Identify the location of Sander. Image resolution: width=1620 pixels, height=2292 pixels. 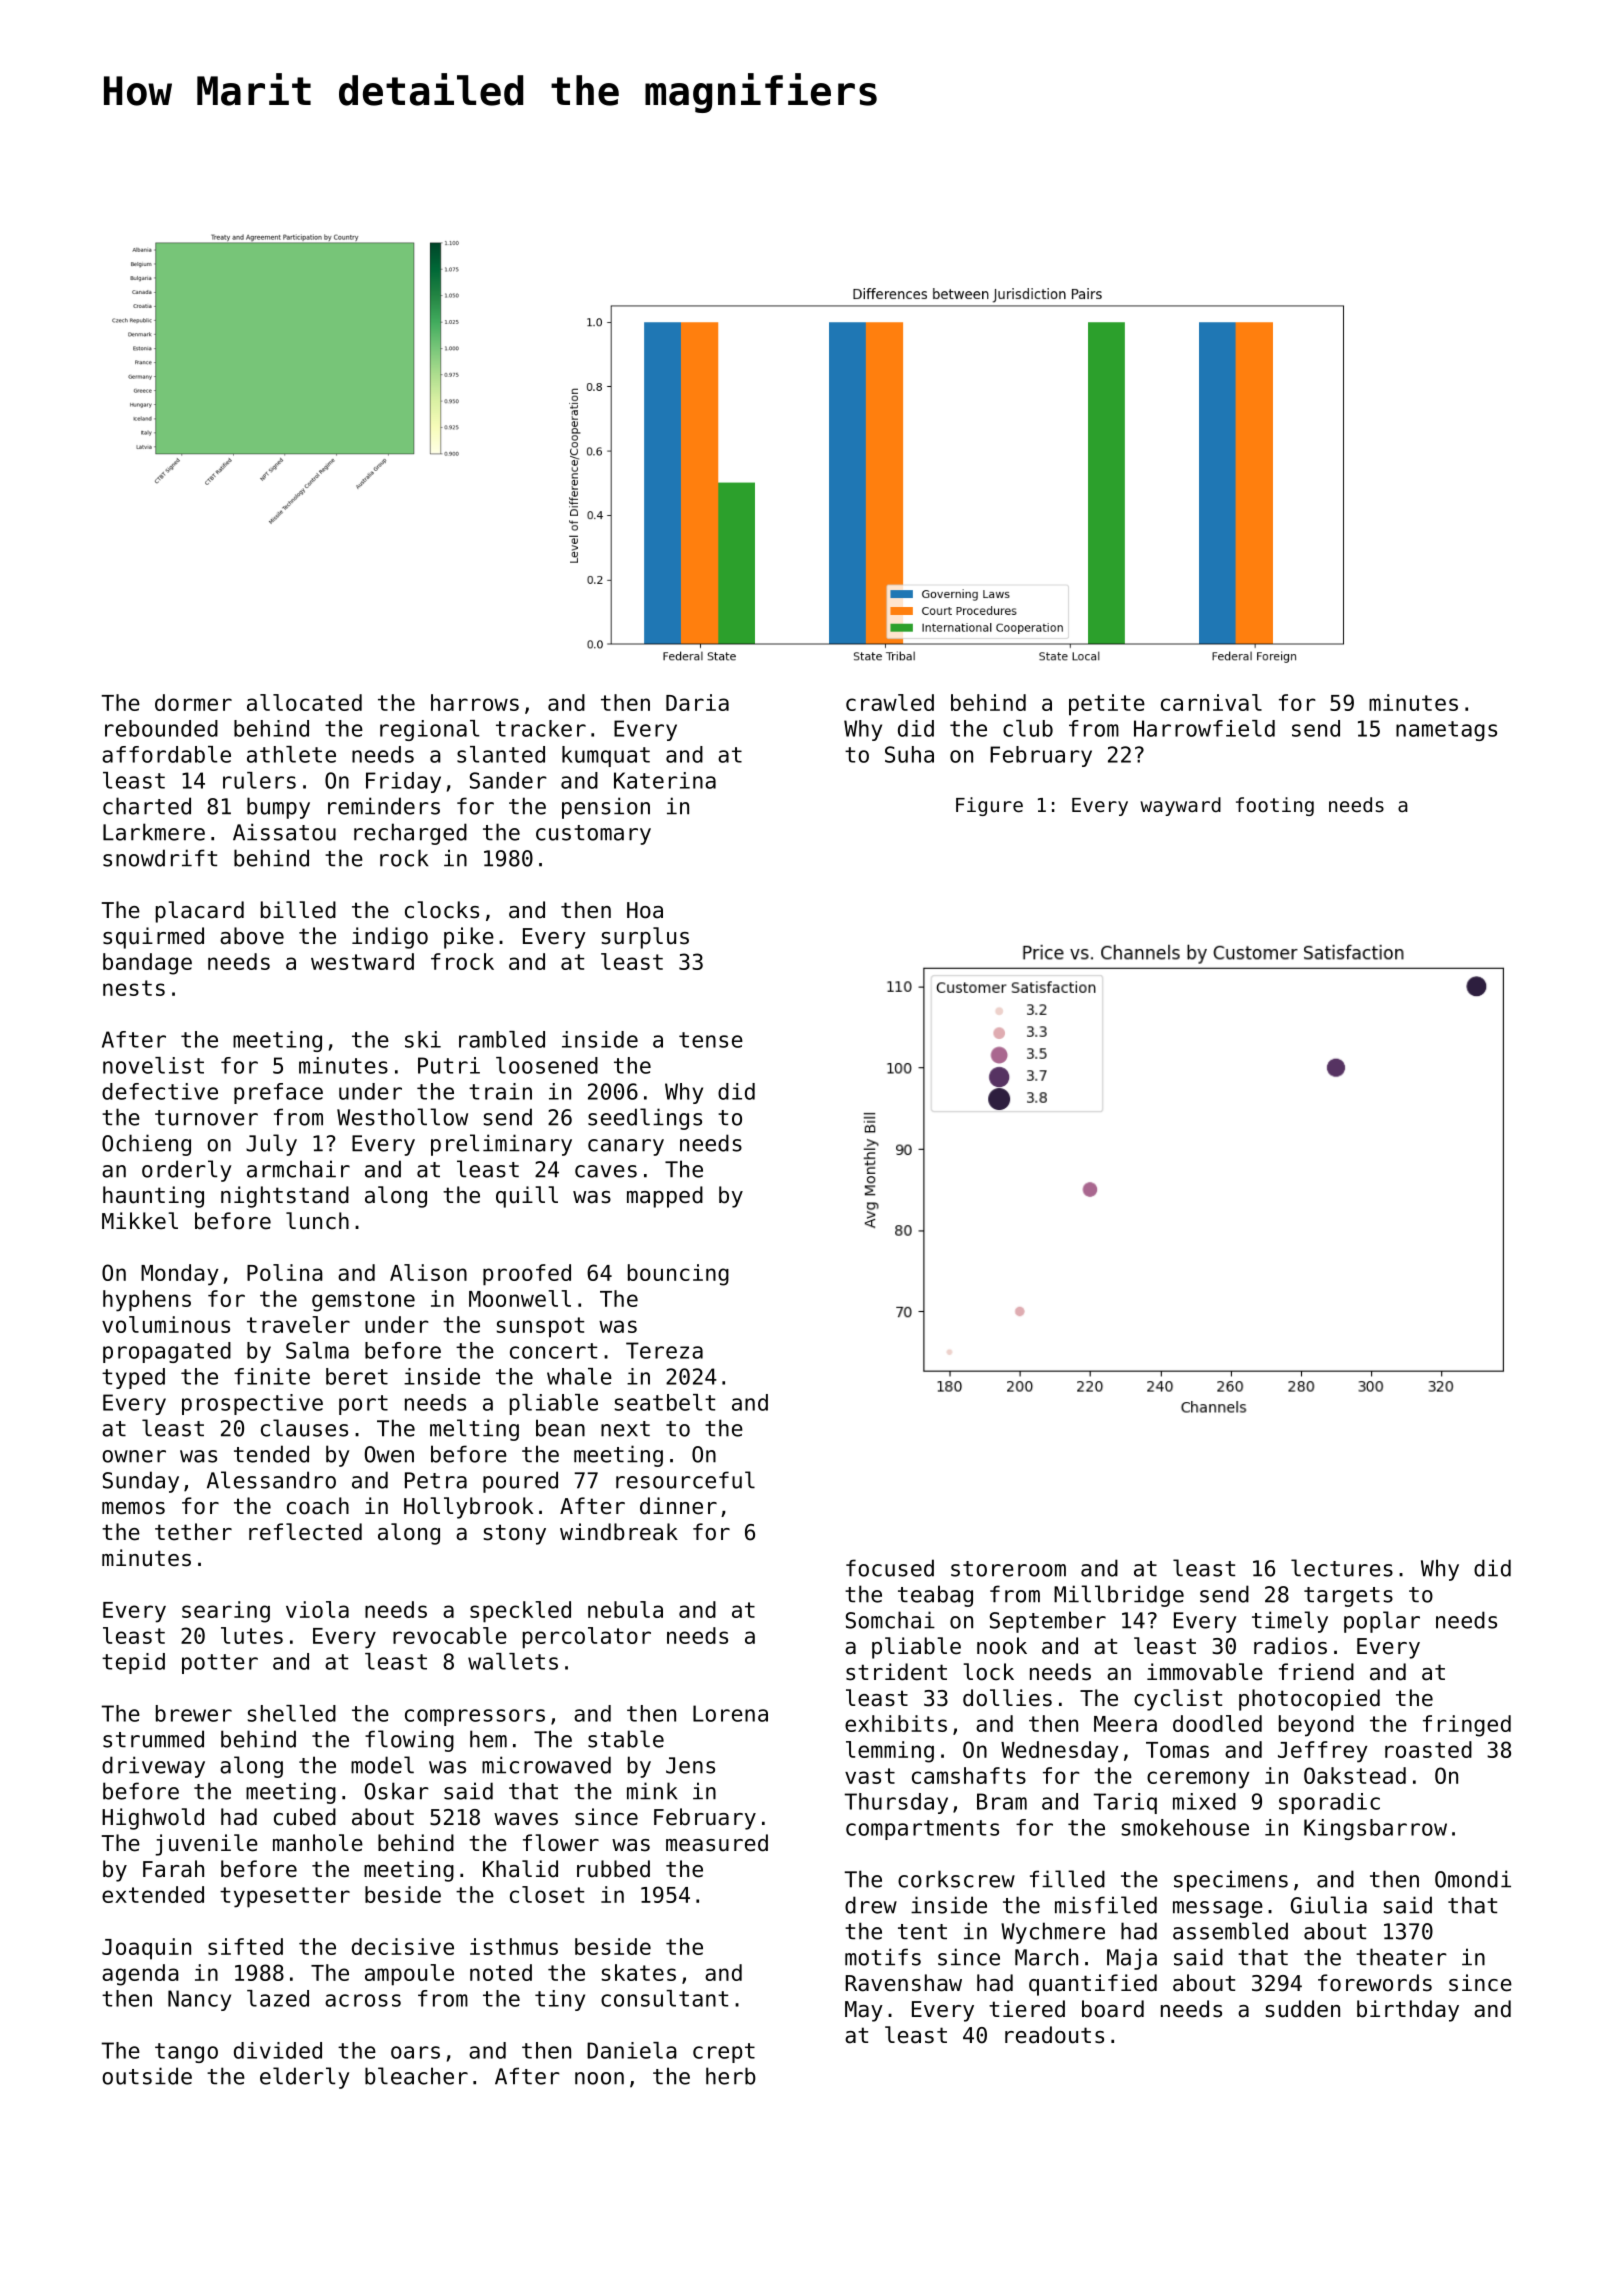
(508, 780).
